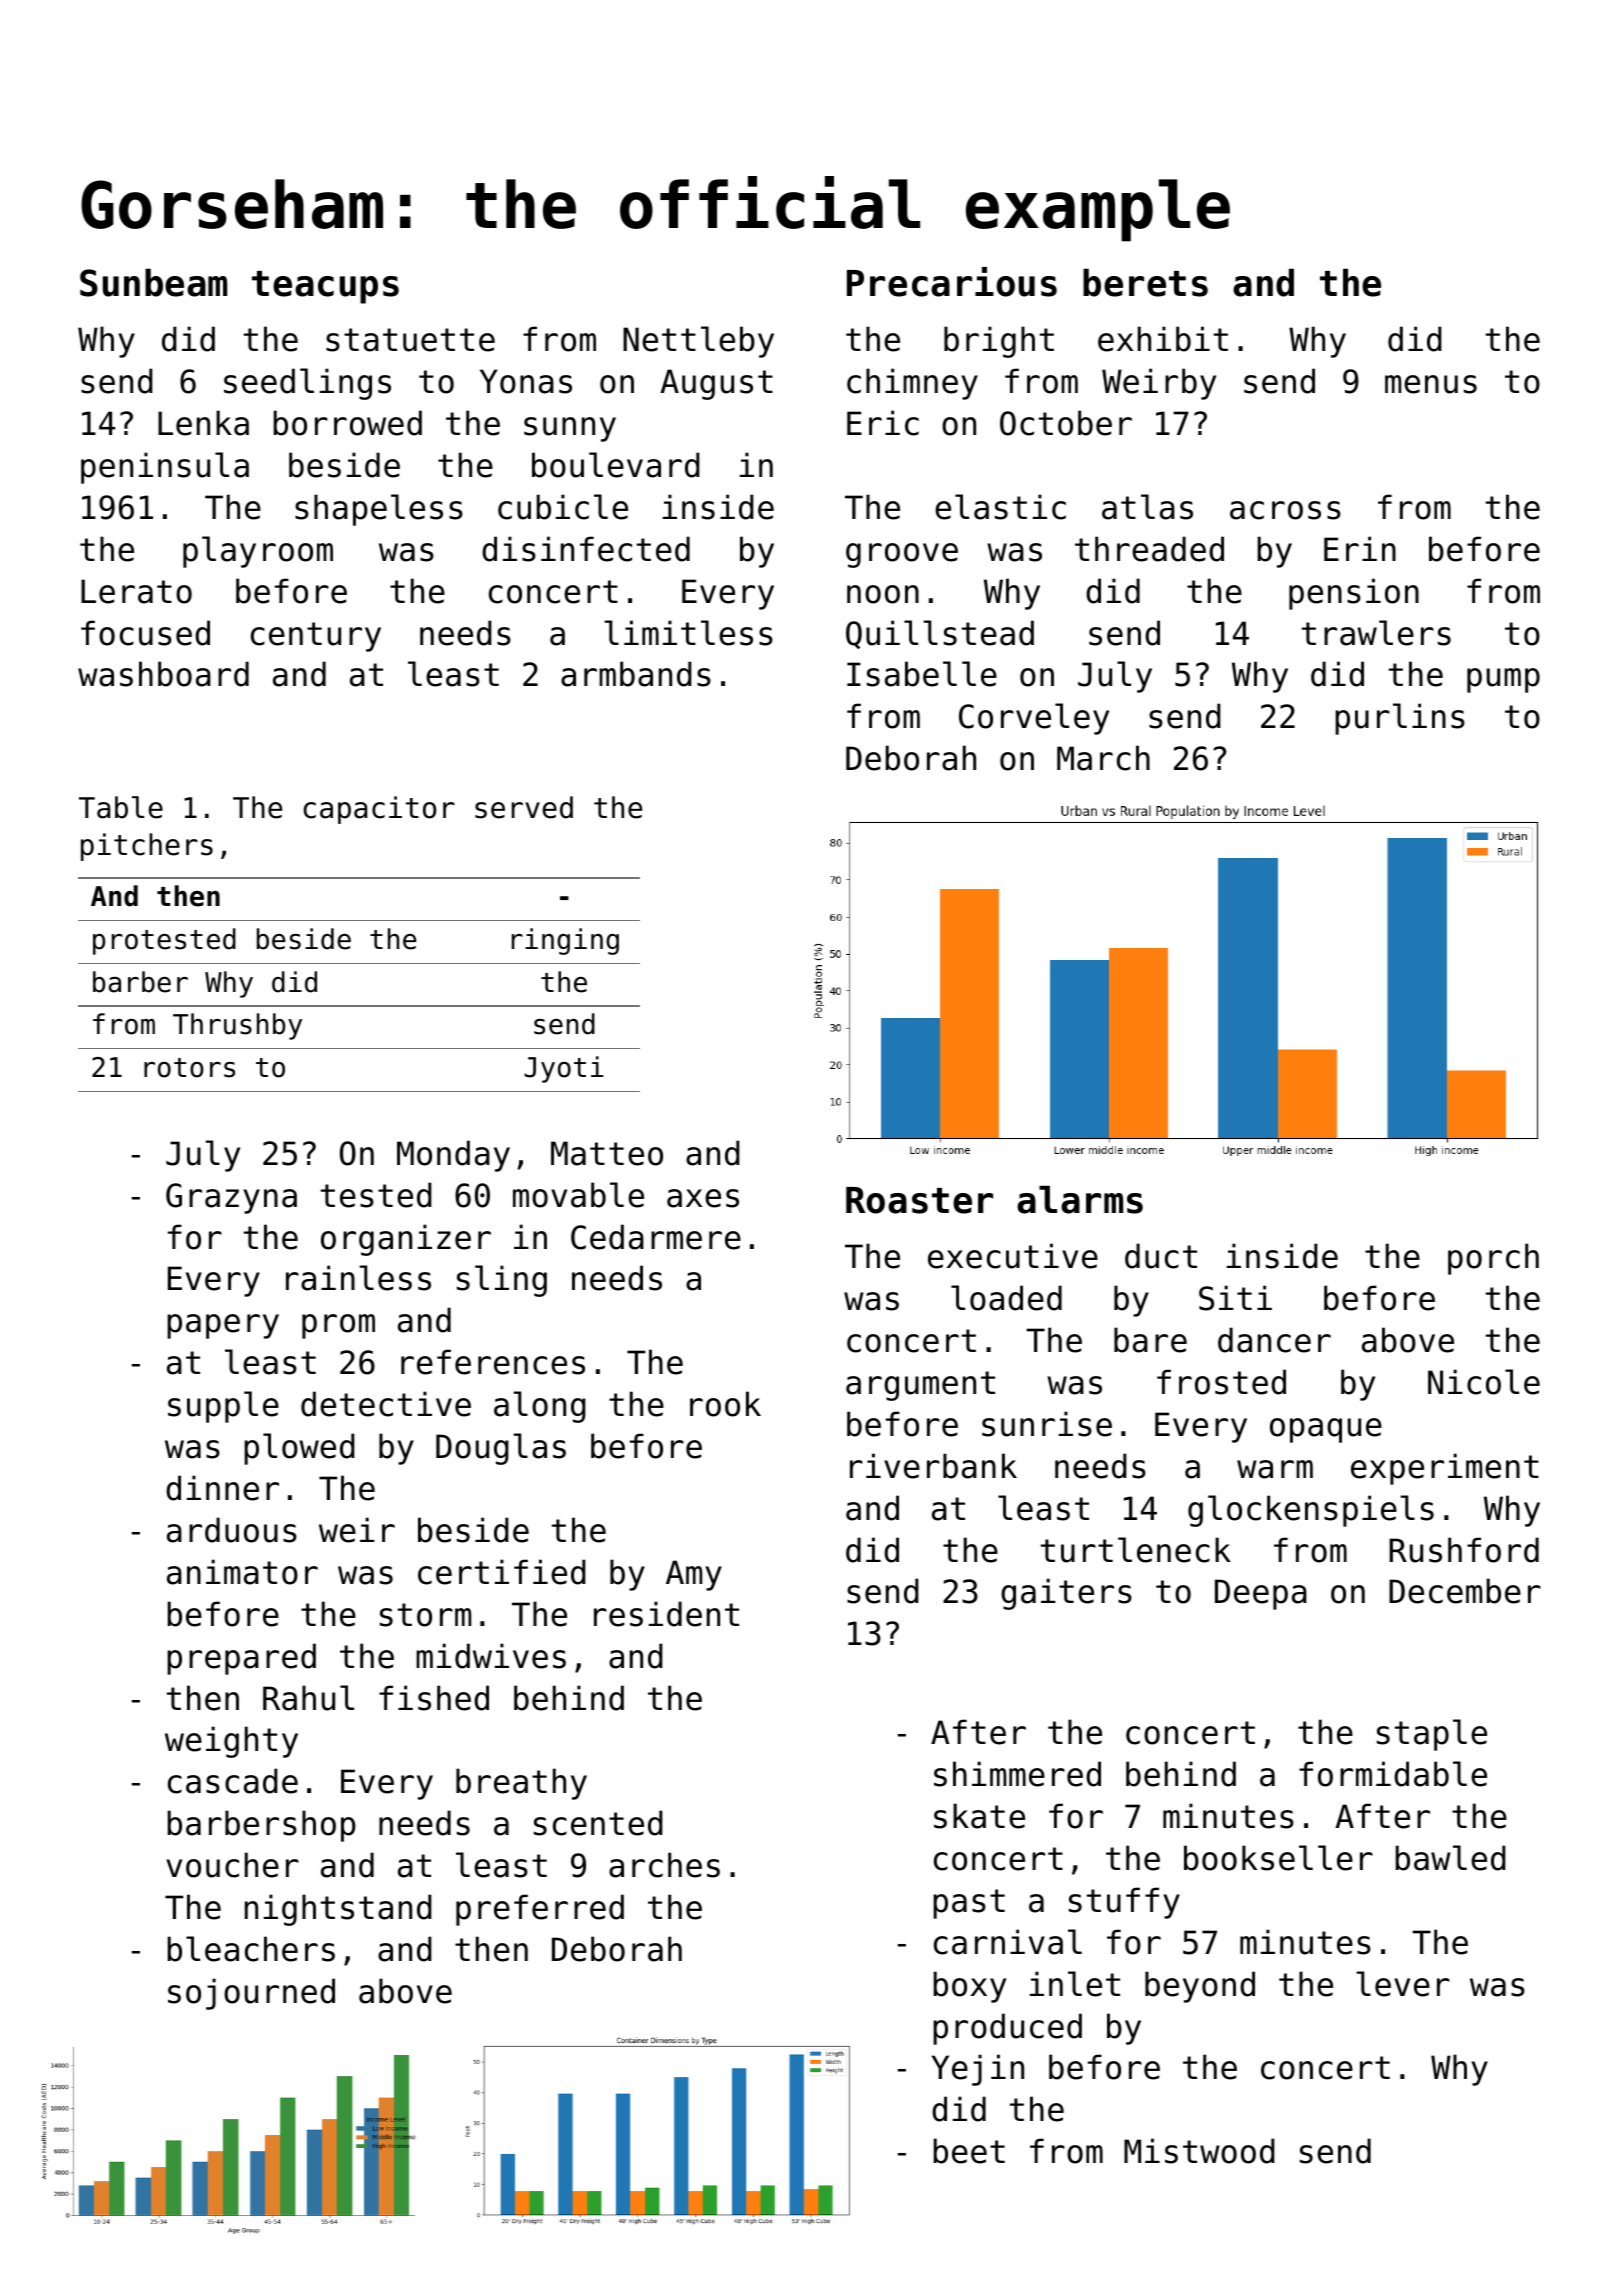  What do you see at coordinates (251, 1994) in the screenshot?
I see `sojourned` at bounding box center [251, 1994].
